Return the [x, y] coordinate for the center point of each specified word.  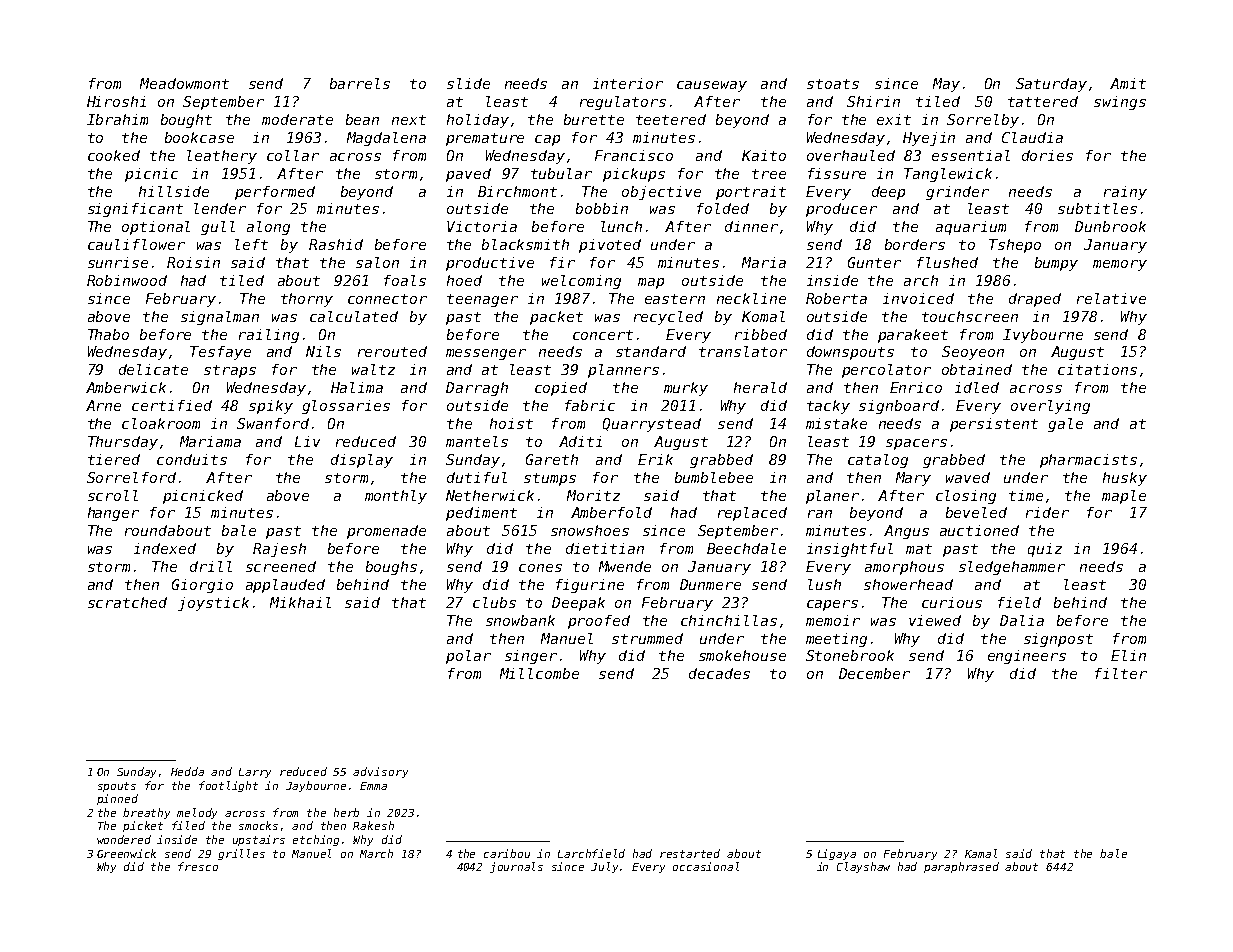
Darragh [477, 389]
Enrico [916, 387]
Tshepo [1015, 246]
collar [293, 155]
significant [135, 210]
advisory [380, 772]
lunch [621, 226]
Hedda [187, 771]
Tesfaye [220, 353]
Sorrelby [983, 121]
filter [1121, 673]
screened [281, 566]
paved [468, 175]
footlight [228, 786]
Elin [1128, 655]
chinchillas [729, 620]
